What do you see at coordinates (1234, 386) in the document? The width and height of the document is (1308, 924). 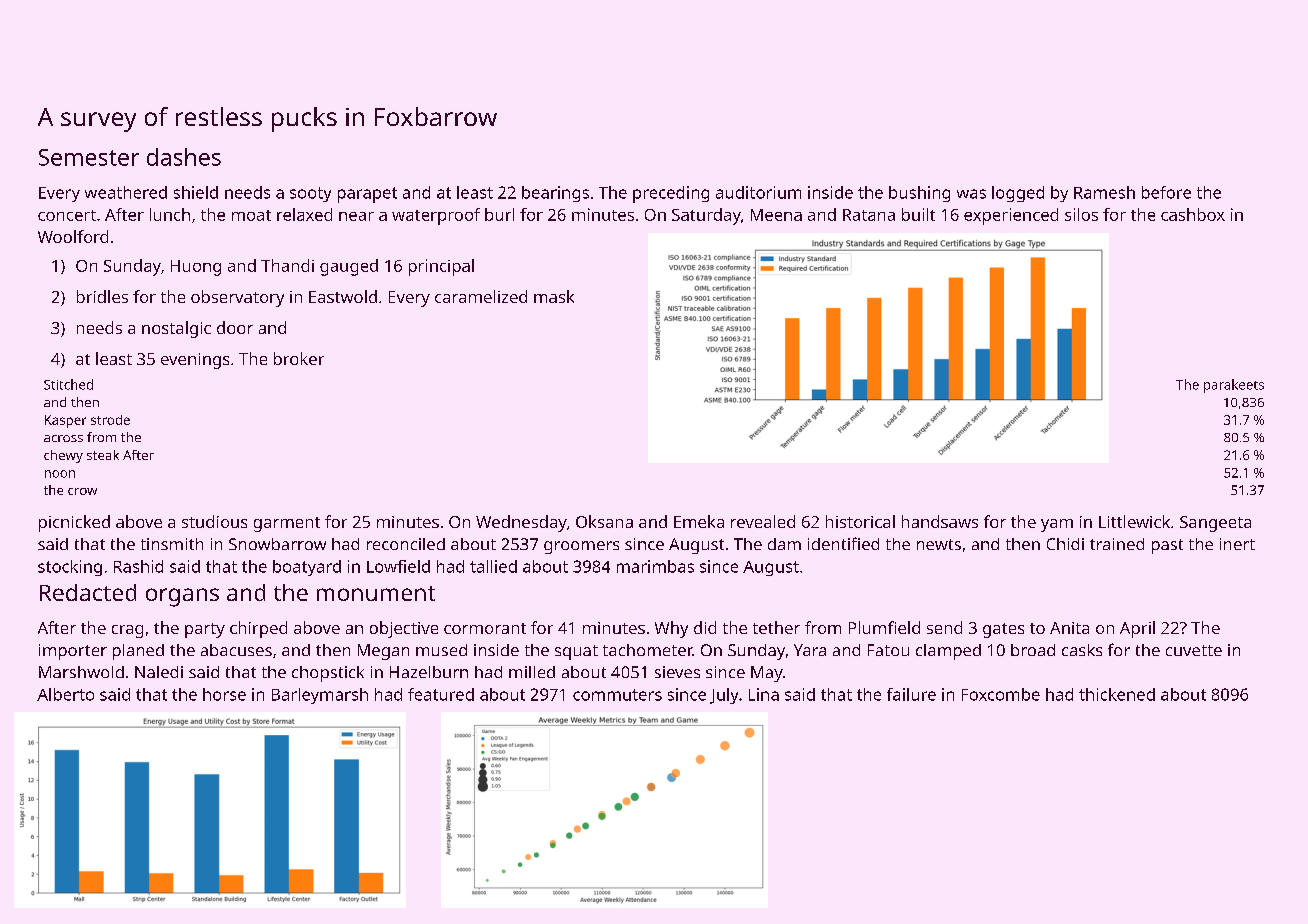 I see `parakeets` at bounding box center [1234, 386].
